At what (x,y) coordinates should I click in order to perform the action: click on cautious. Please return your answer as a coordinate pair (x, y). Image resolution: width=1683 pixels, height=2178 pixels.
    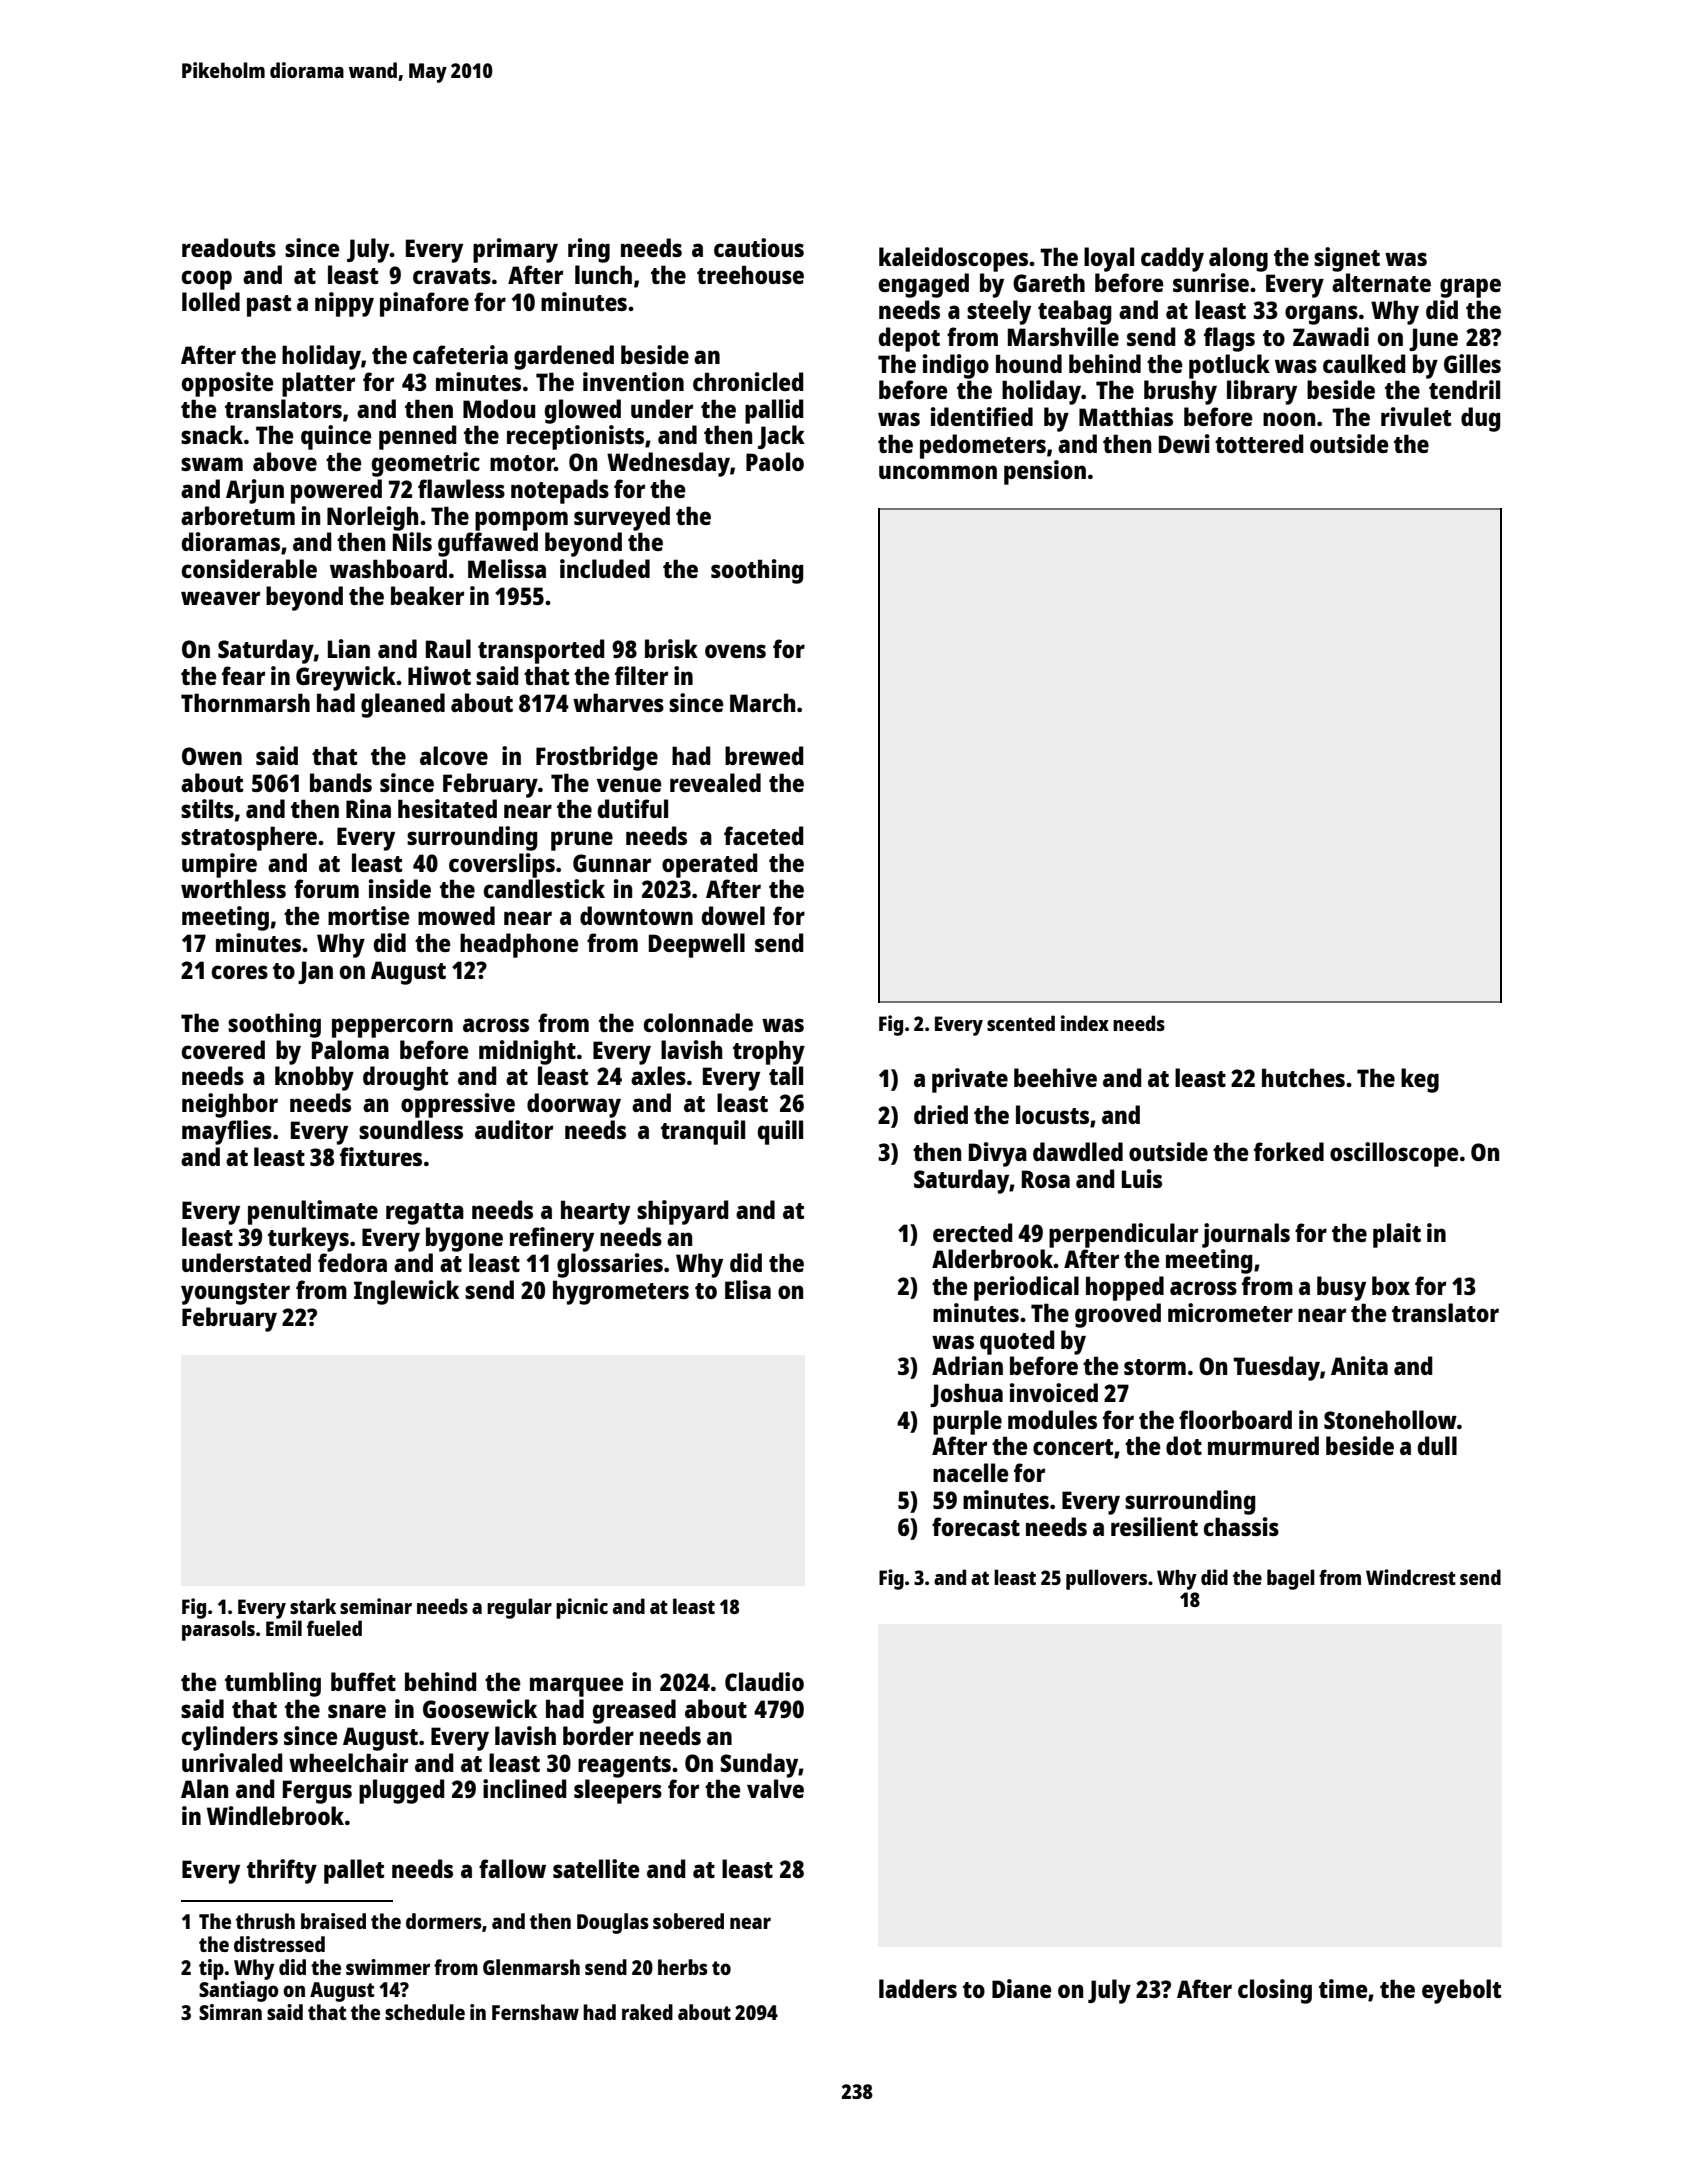
    Looking at the image, I should click on (759, 247).
